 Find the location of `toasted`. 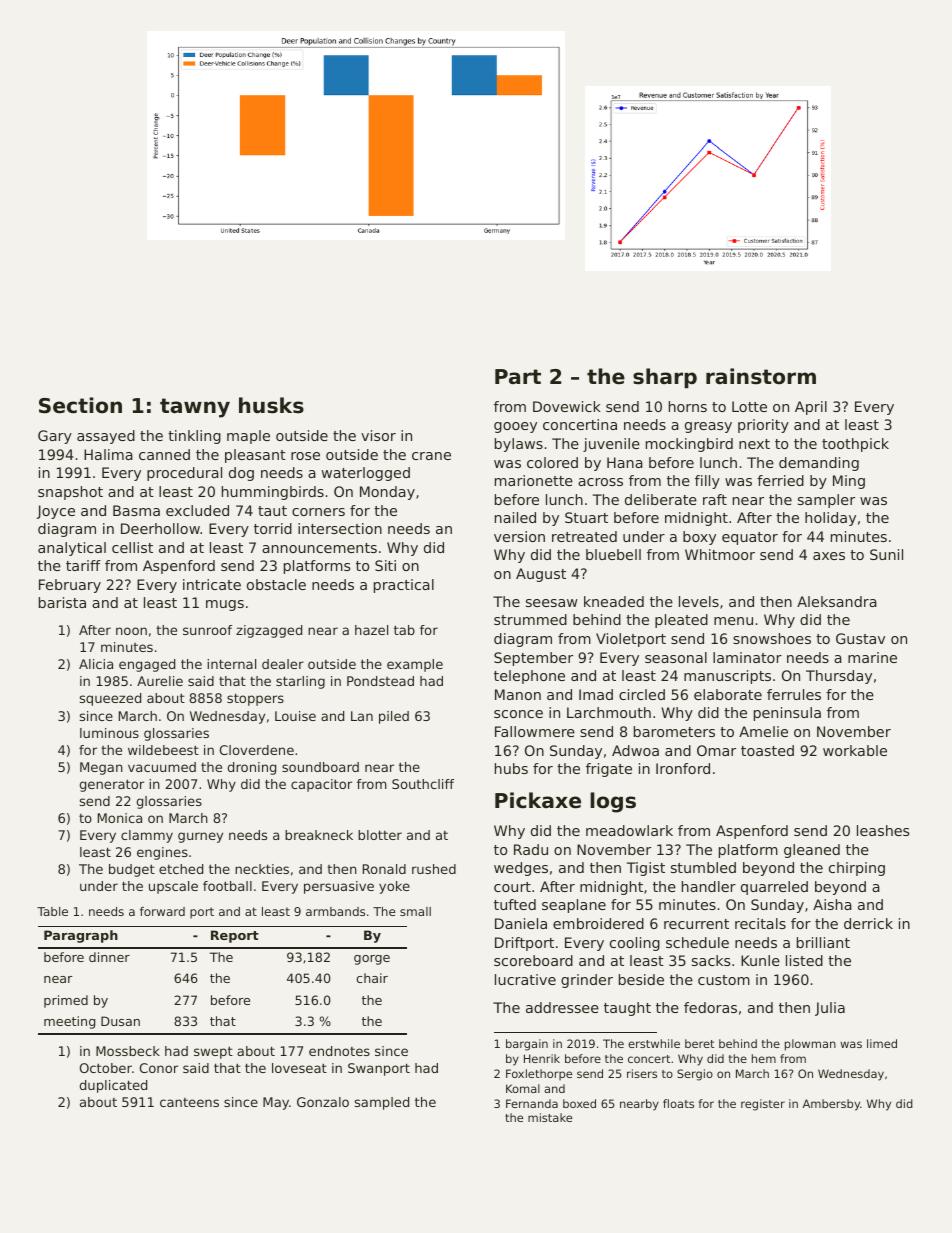

toasted is located at coordinates (767, 750).
